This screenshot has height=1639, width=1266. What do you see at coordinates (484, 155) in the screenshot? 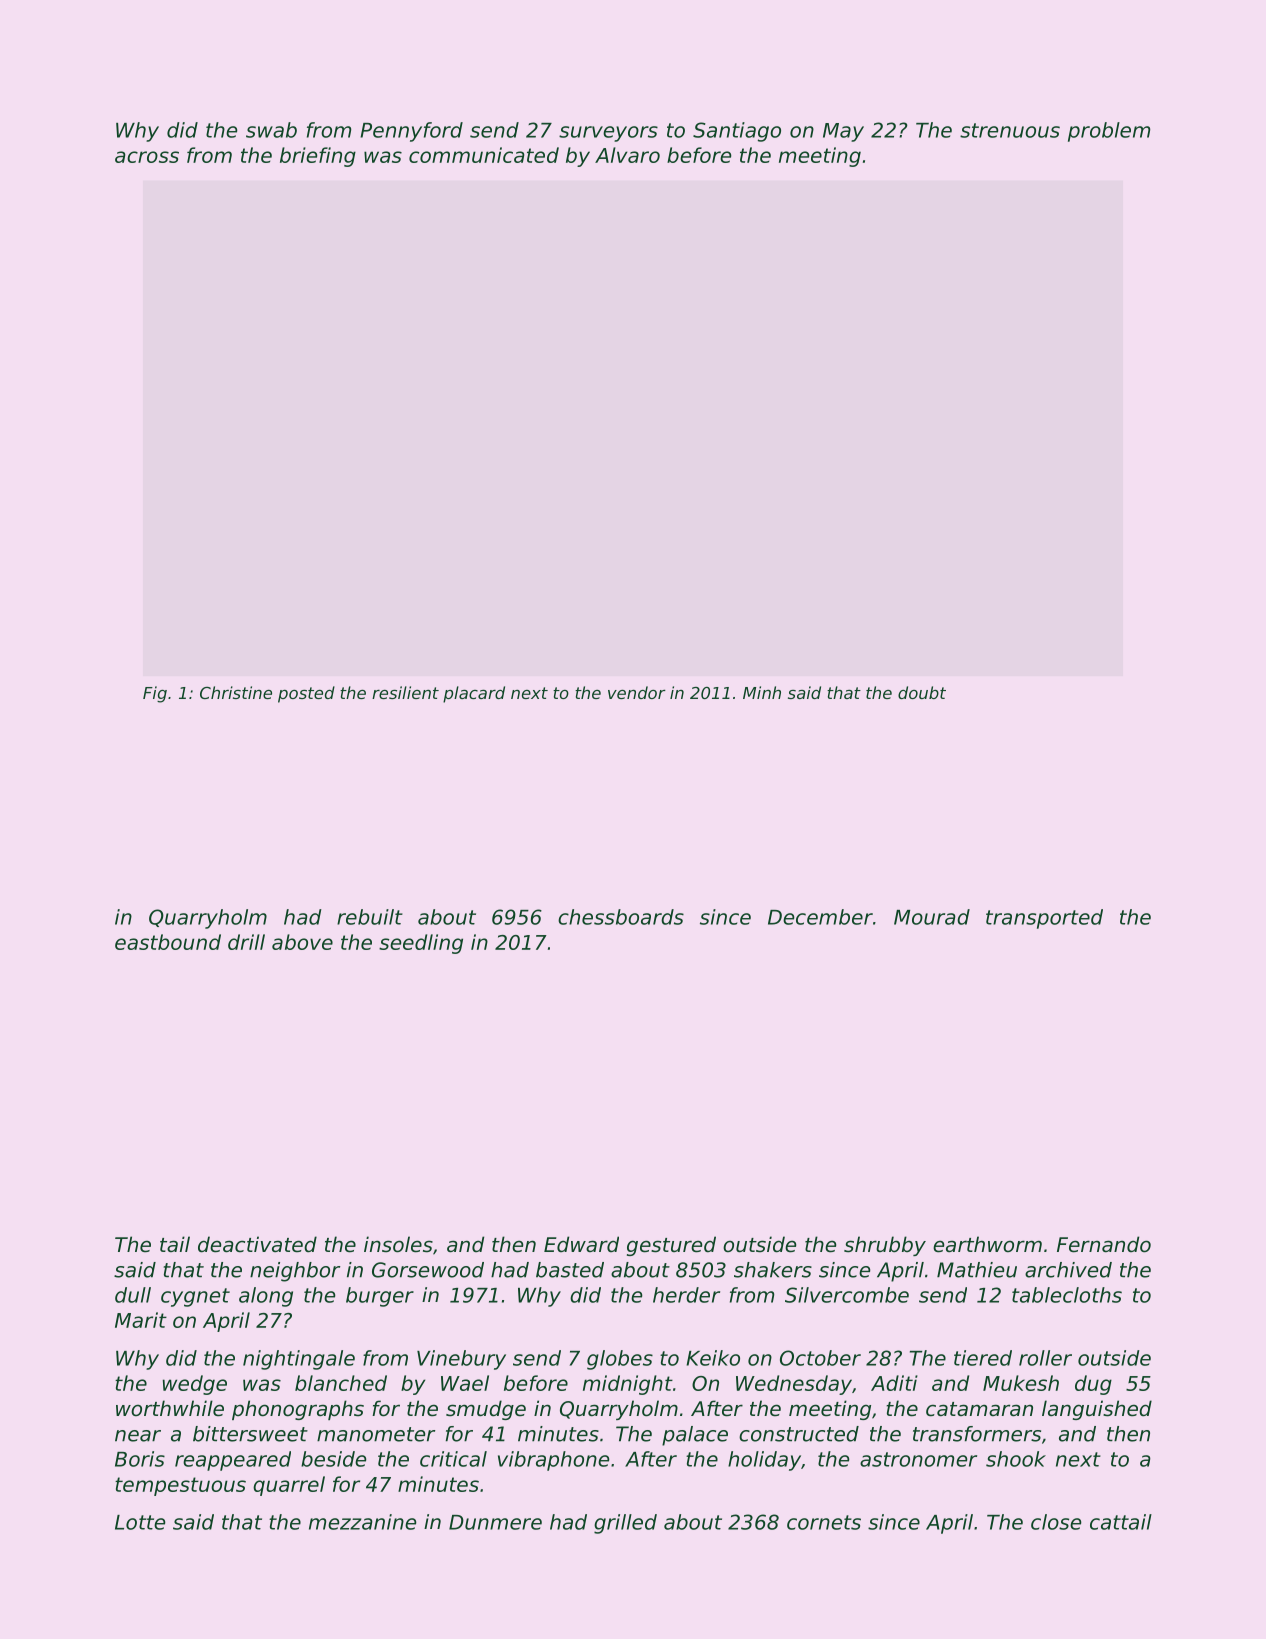
I see `communicated` at bounding box center [484, 155].
